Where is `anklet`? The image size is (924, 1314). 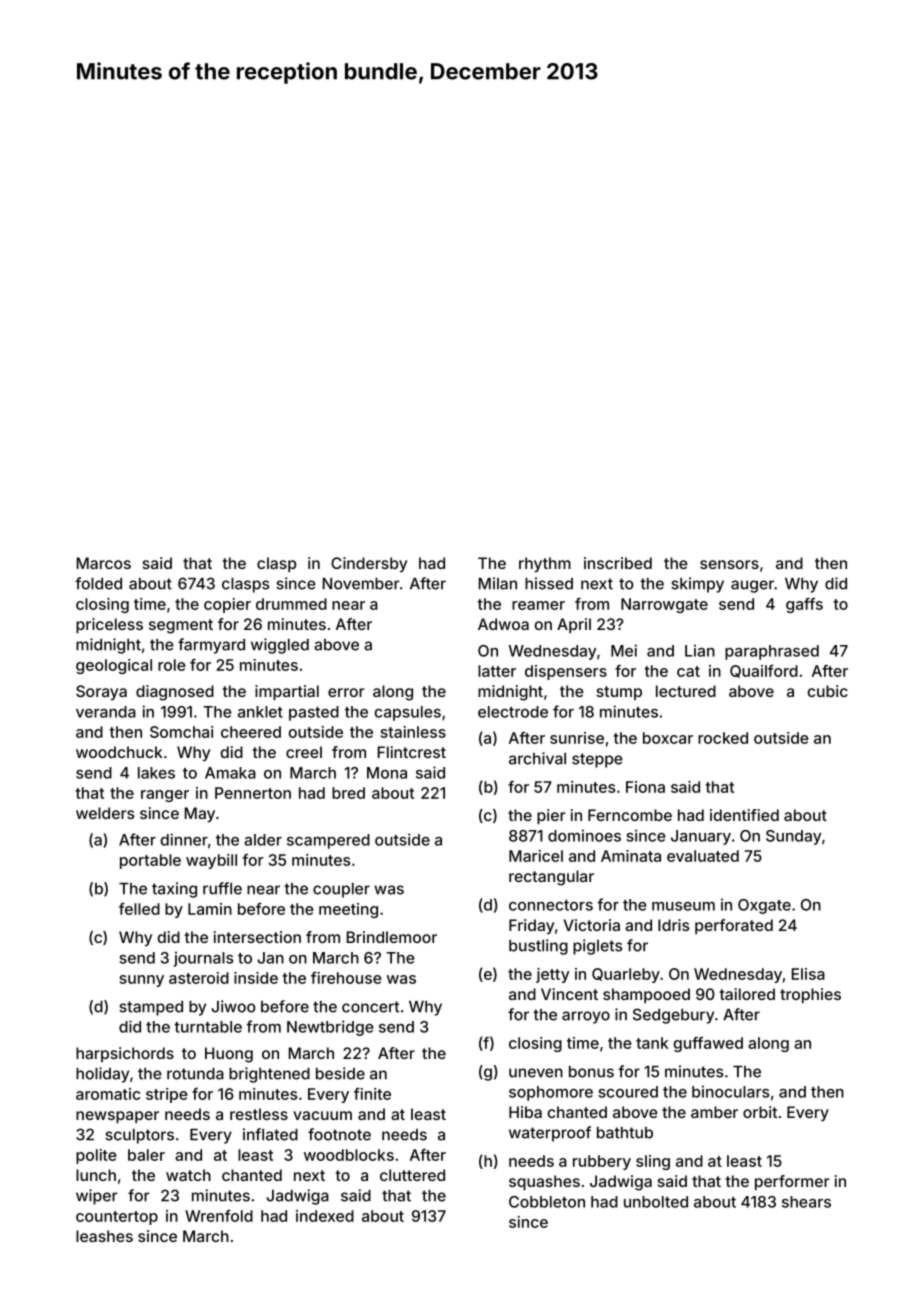 anklet is located at coordinates (260, 712).
